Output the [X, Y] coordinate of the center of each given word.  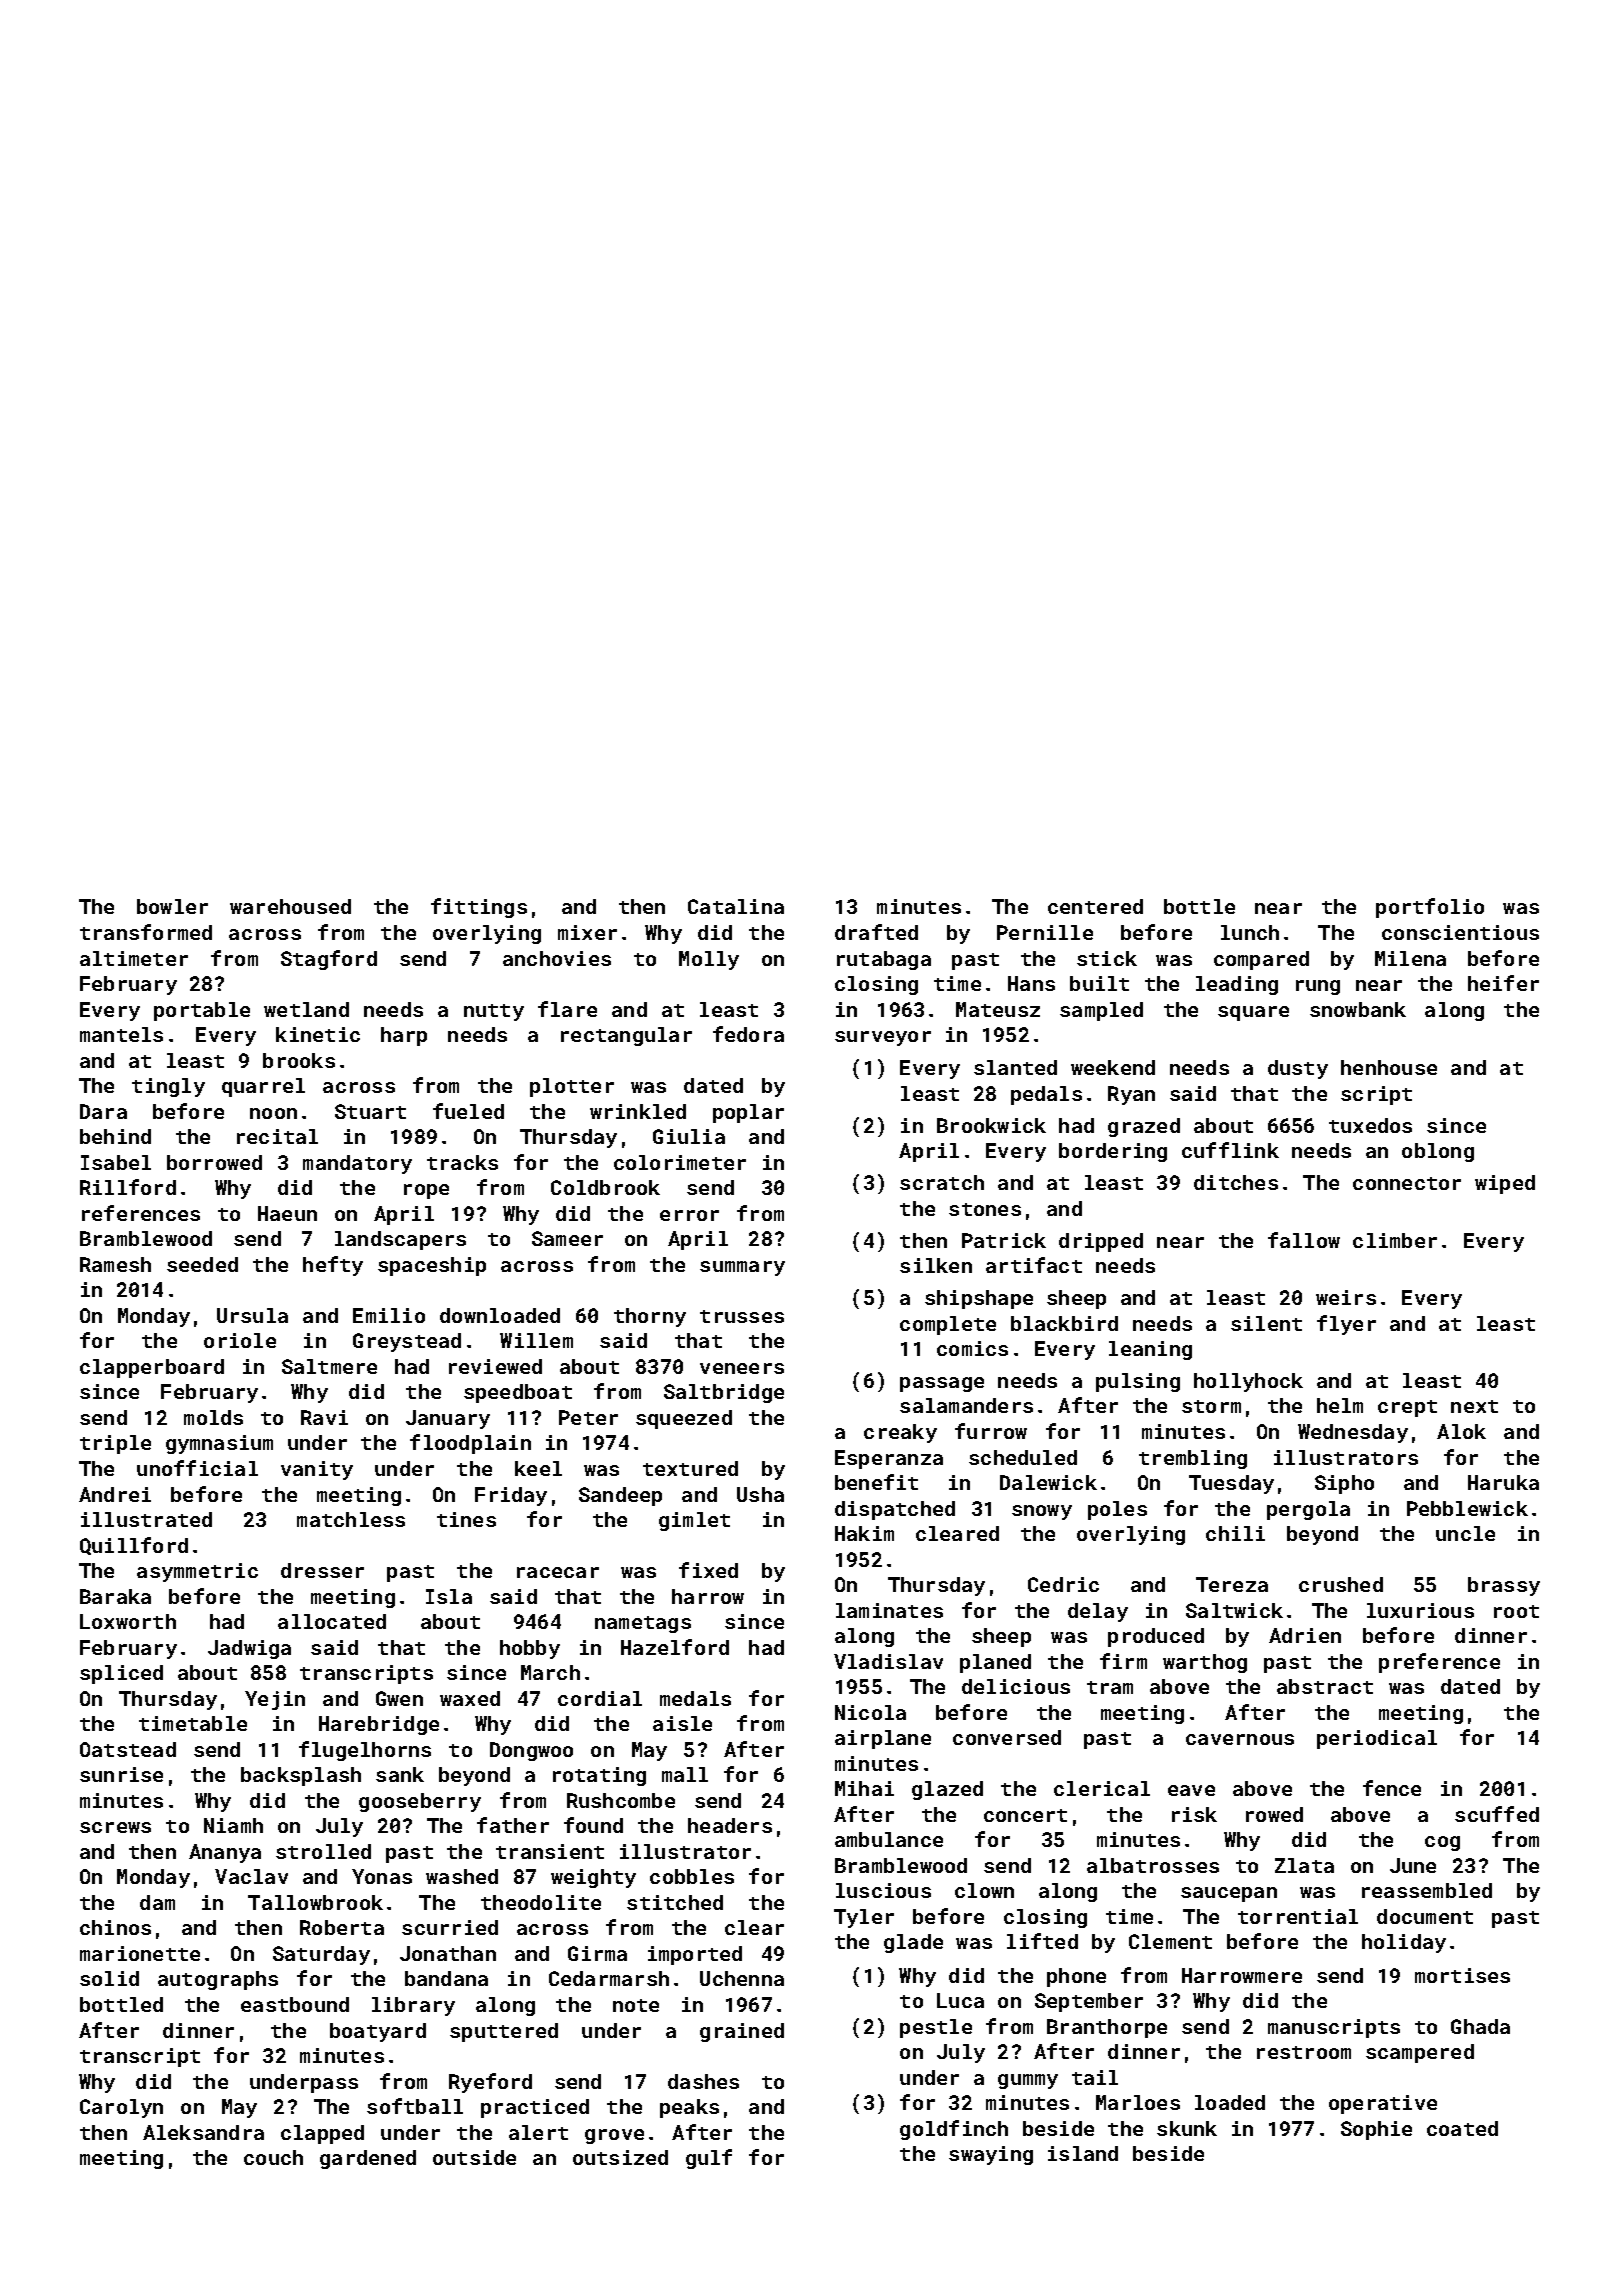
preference [1439, 1663]
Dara [103, 1111]
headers [730, 1825]
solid [109, 1978]
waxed [470, 1698]
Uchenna [742, 1978]
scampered [1420, 2053]
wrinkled [638, 1111]
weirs [1346, 1297]
